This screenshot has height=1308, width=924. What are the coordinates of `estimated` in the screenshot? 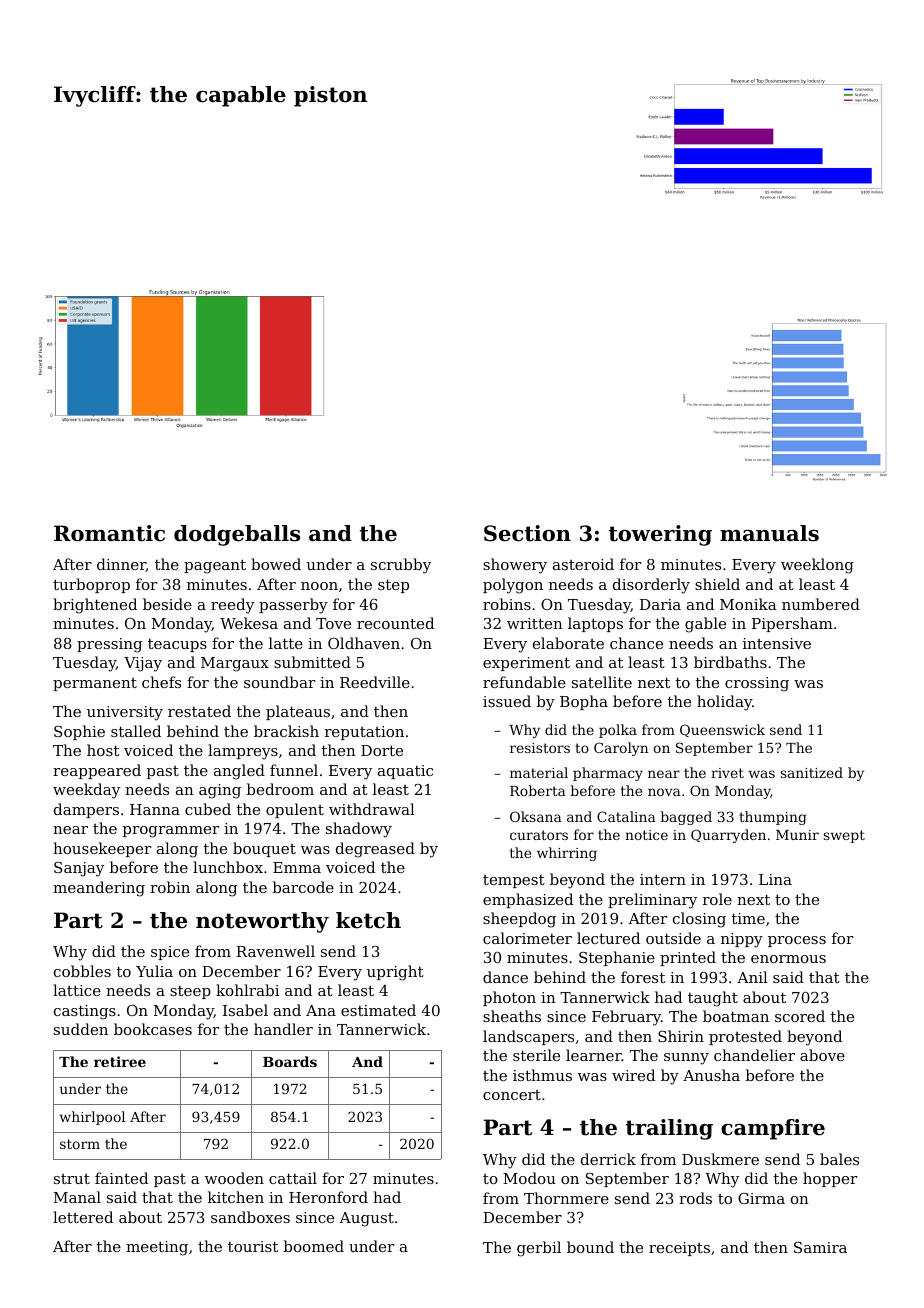 It's located at (378, 1010).
